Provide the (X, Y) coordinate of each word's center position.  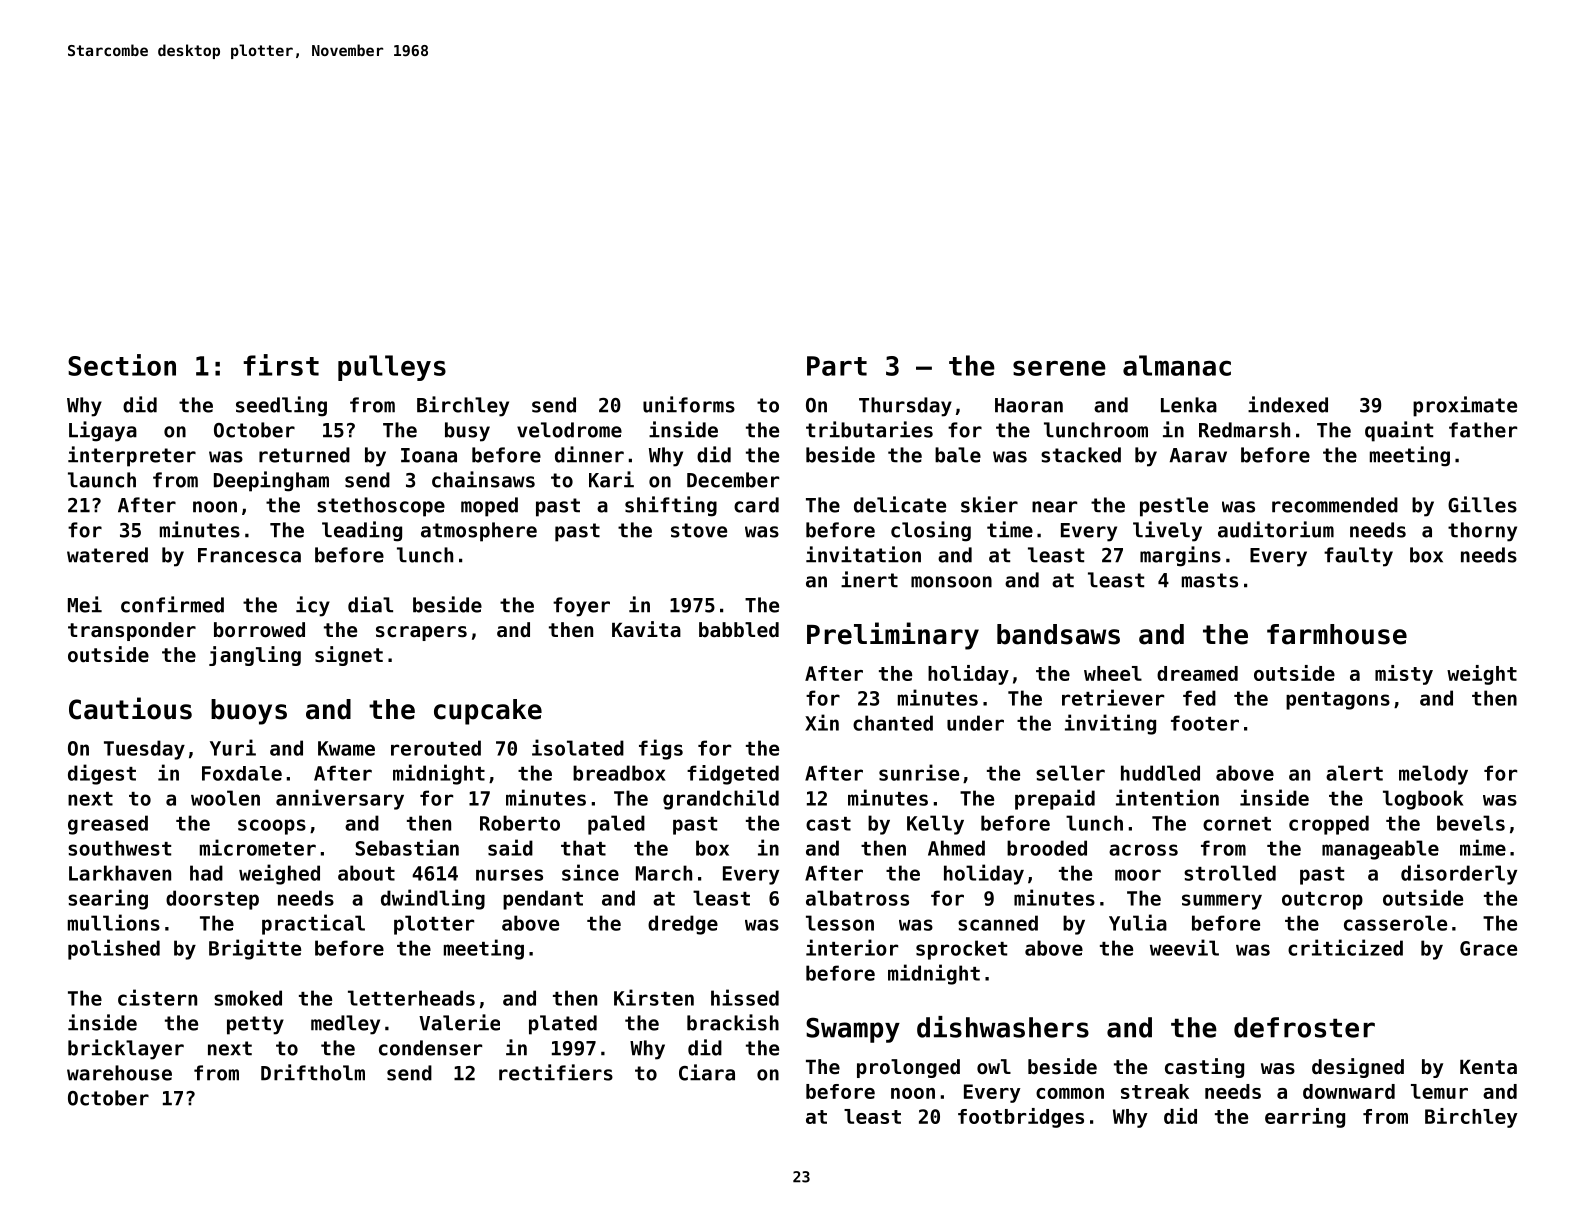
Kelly (935, 825)
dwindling (433, 899)
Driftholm (313, 1072)
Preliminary (893, 636)
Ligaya (103, 431)
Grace (1488, 948)
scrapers (421, 633)
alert (1354, 773)
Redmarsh (1244, 430)
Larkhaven (120, 873)
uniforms (689, 404)
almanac (1177, 365)
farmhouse (1337, 634)
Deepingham (271, 481)
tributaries (869, 429)
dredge (683, 925)
